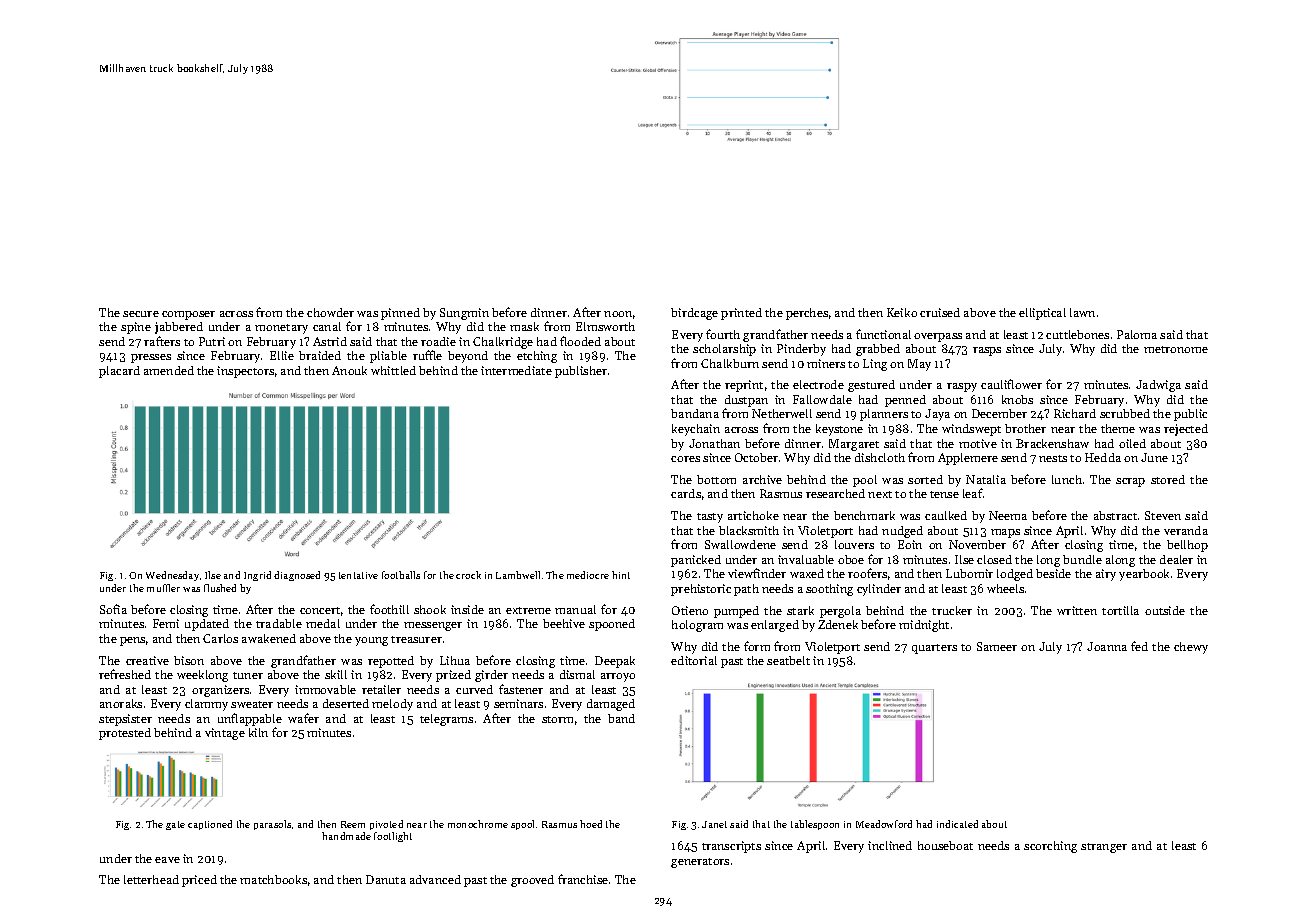  Describe the element at coordinates (167, 860) in the screenshot. I see `eave` at that location.
